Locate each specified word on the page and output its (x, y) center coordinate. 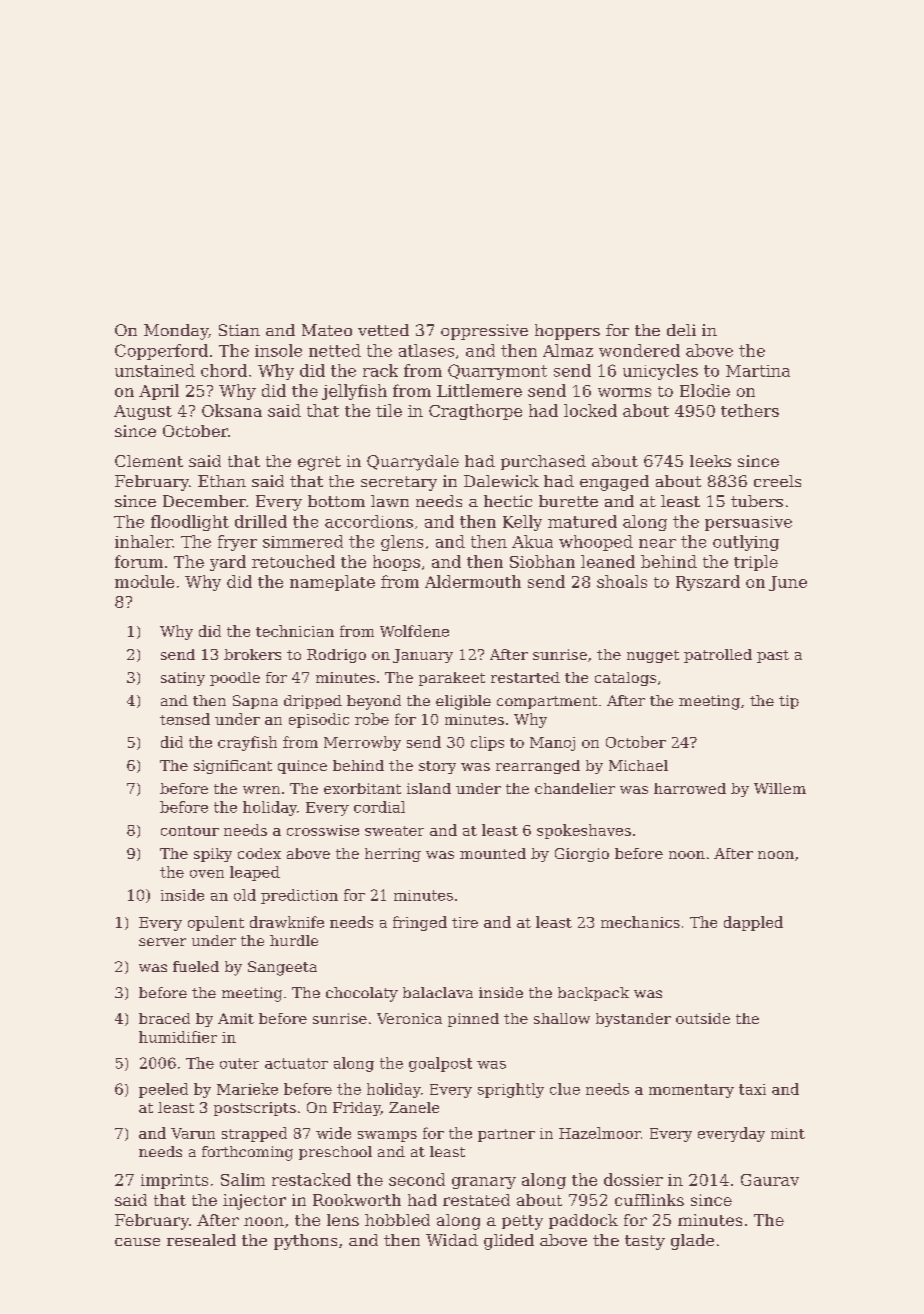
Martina (758, 371)
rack (380, 370)
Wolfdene (414, 631)
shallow (562, 1018)
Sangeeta (282, 968)
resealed (201, 1240)
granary (484, 1183)
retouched (293, 561)
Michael (638, 765)
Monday (176, 332)
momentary (691, 1091)
